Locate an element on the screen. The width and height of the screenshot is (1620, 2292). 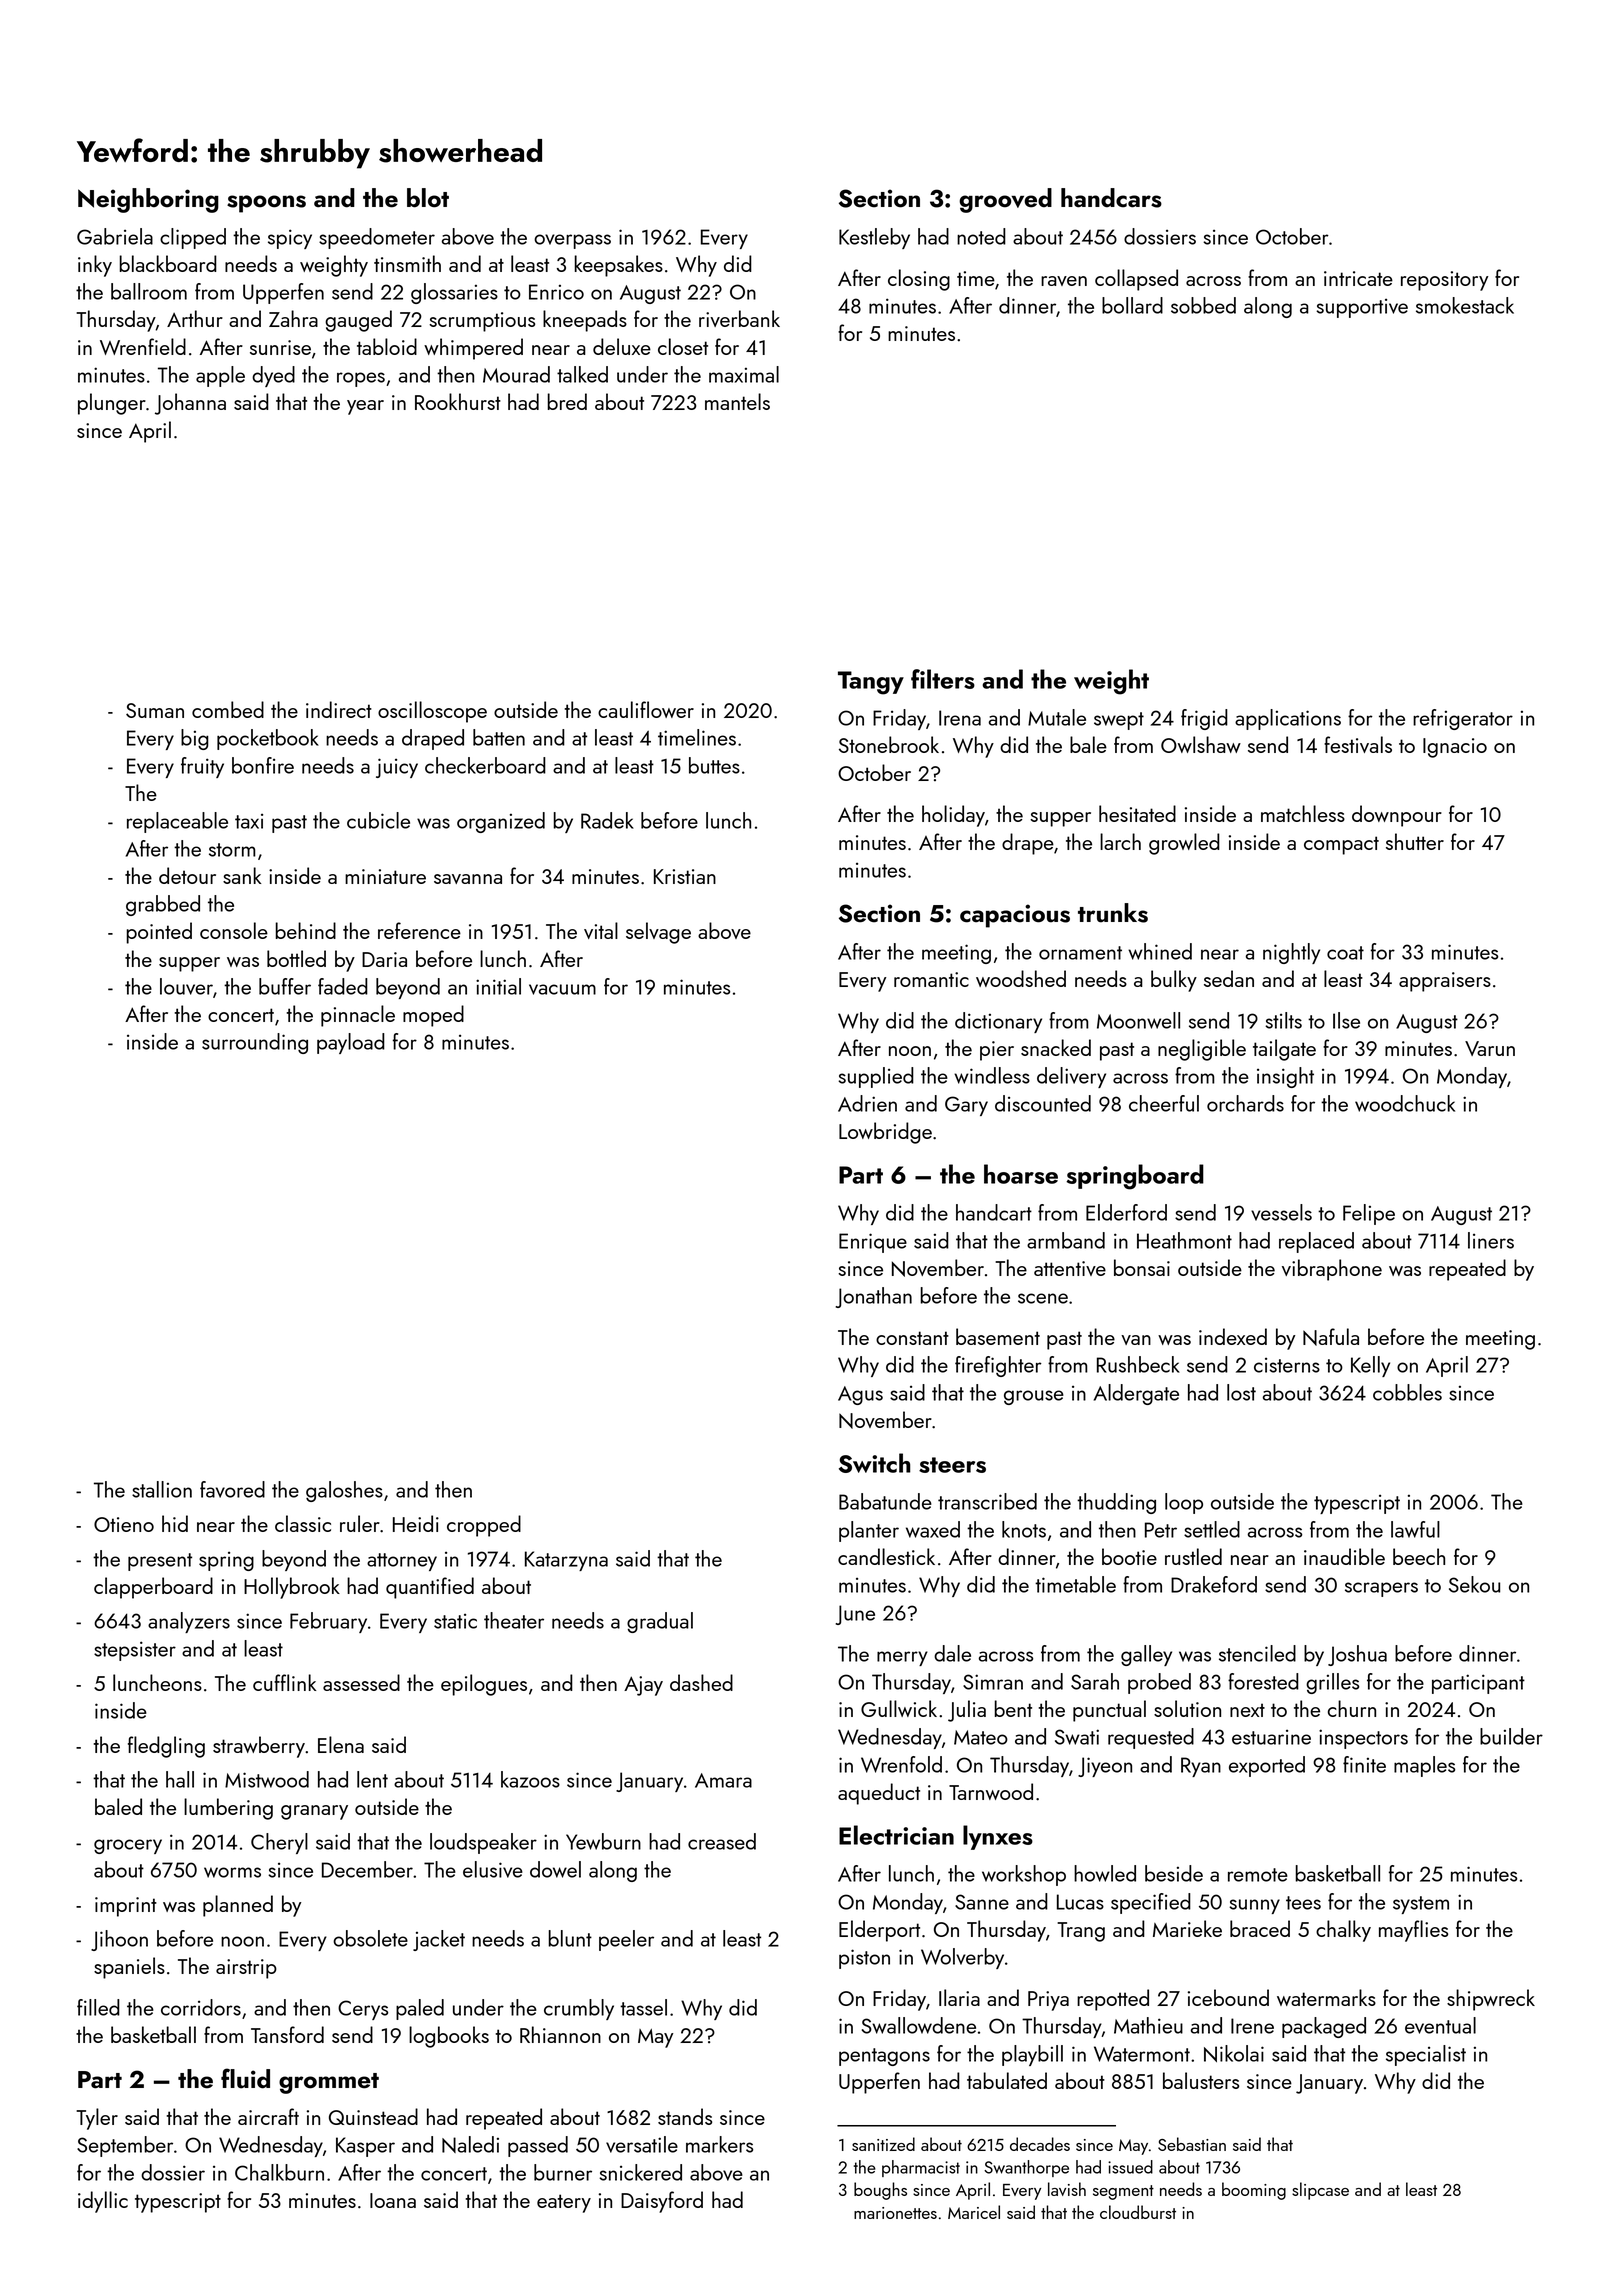
Kestleby is located at coordinates (874, 238).
